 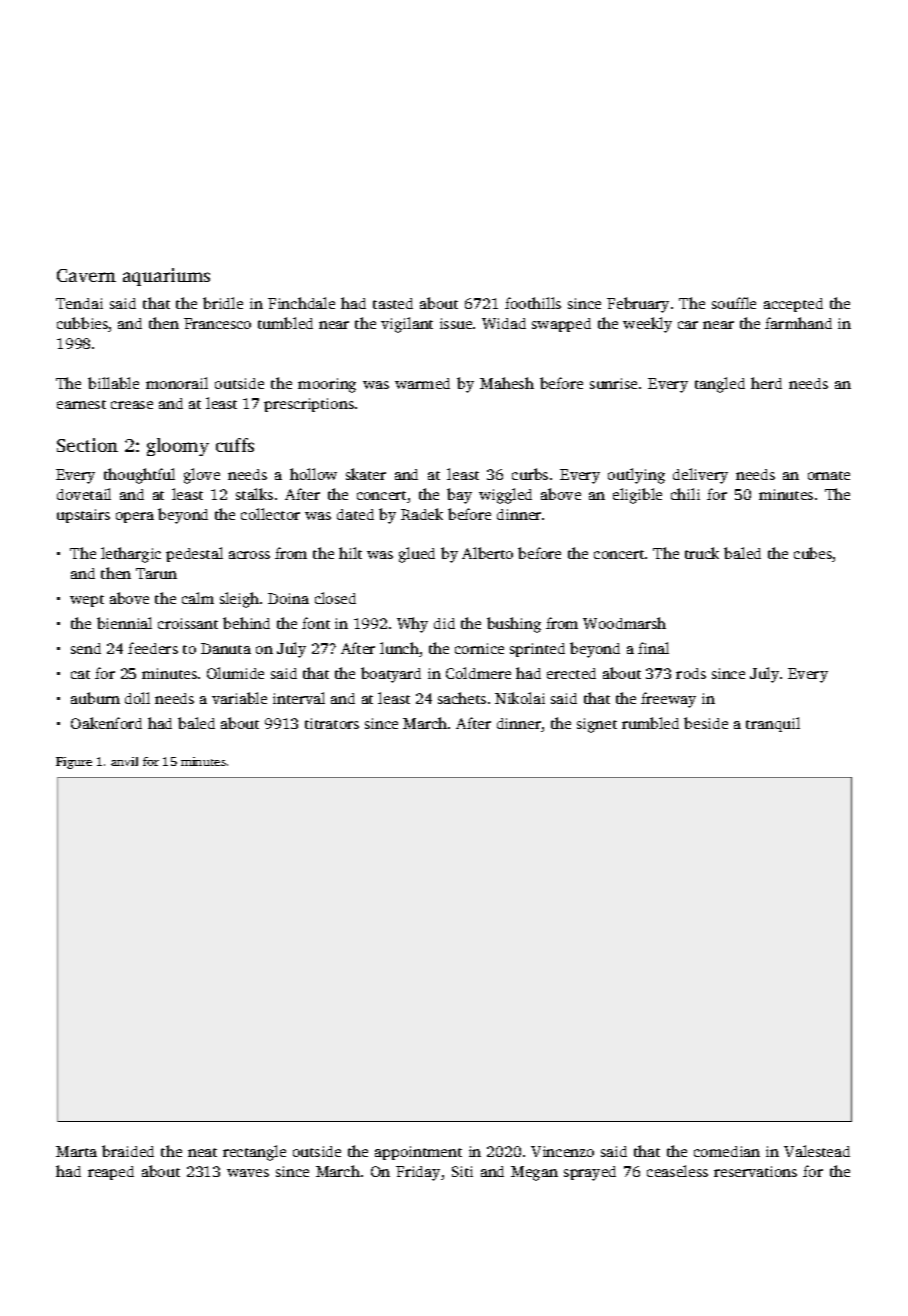 What do you see at coordinates (829, 475) in the screenshot?
I see `ornate` at bounding box center [829, 475].
